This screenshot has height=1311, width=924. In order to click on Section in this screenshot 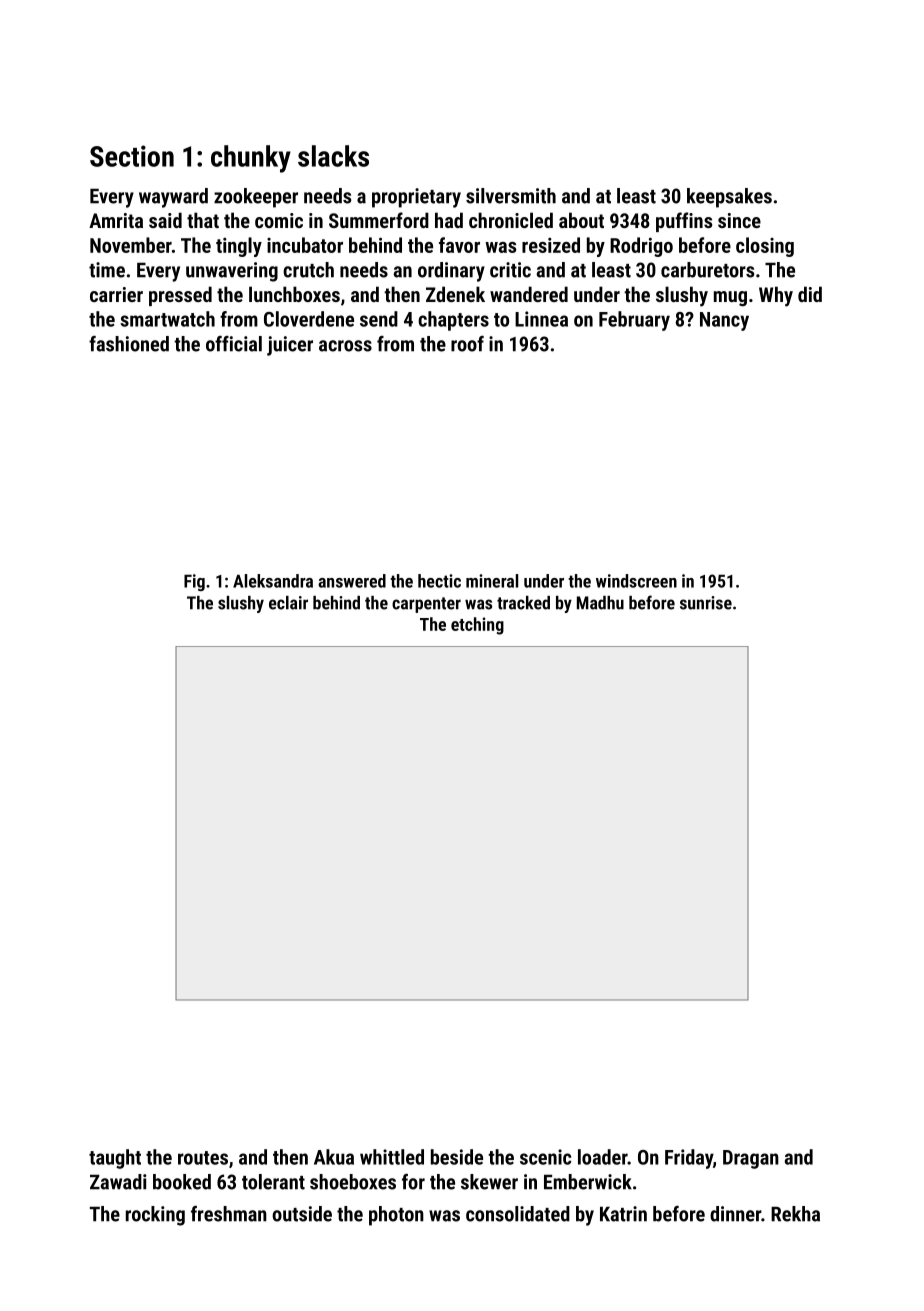, I will do `click(132, 156)`.
